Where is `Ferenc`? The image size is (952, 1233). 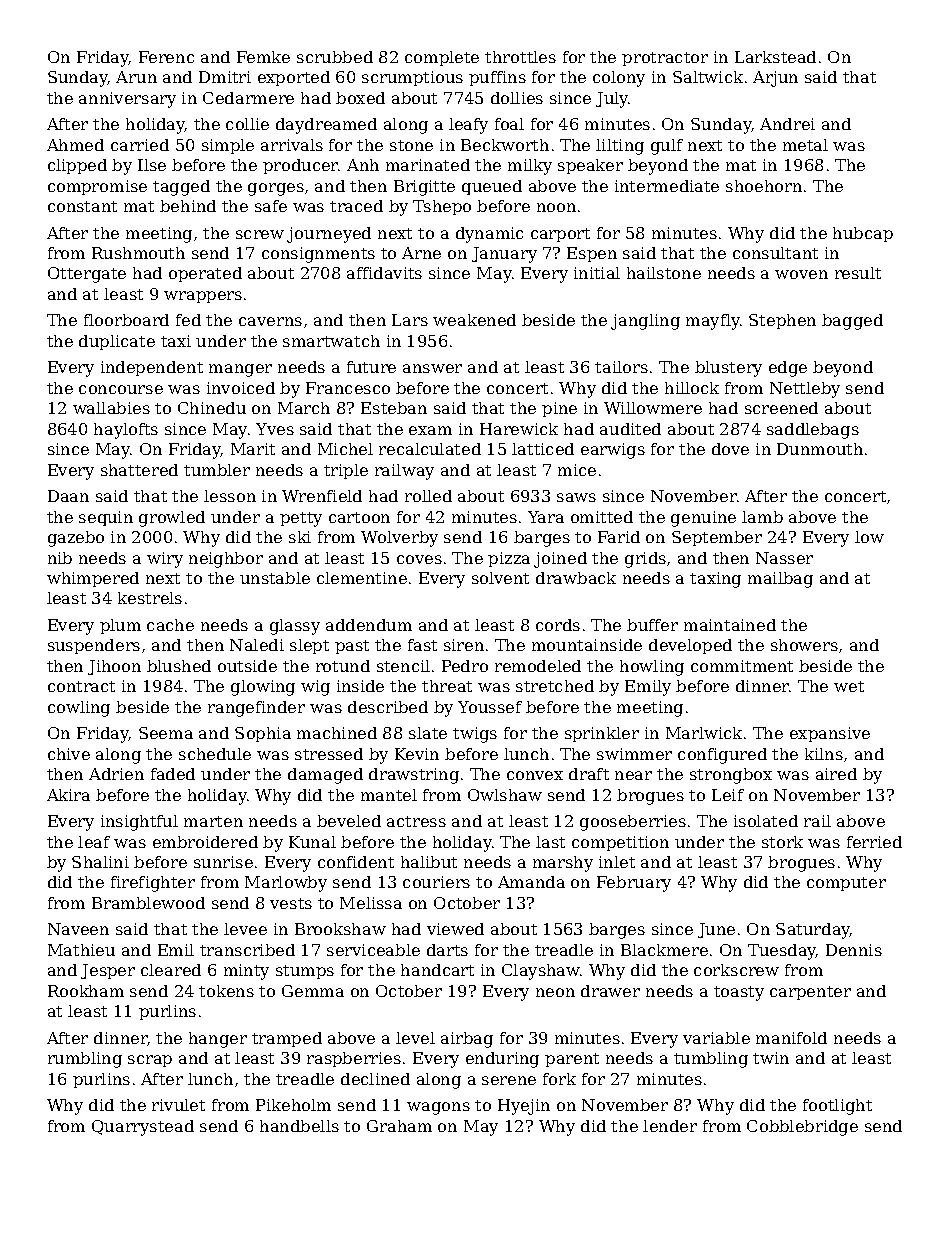 Ferenc is located at coordinates (166, 57).
